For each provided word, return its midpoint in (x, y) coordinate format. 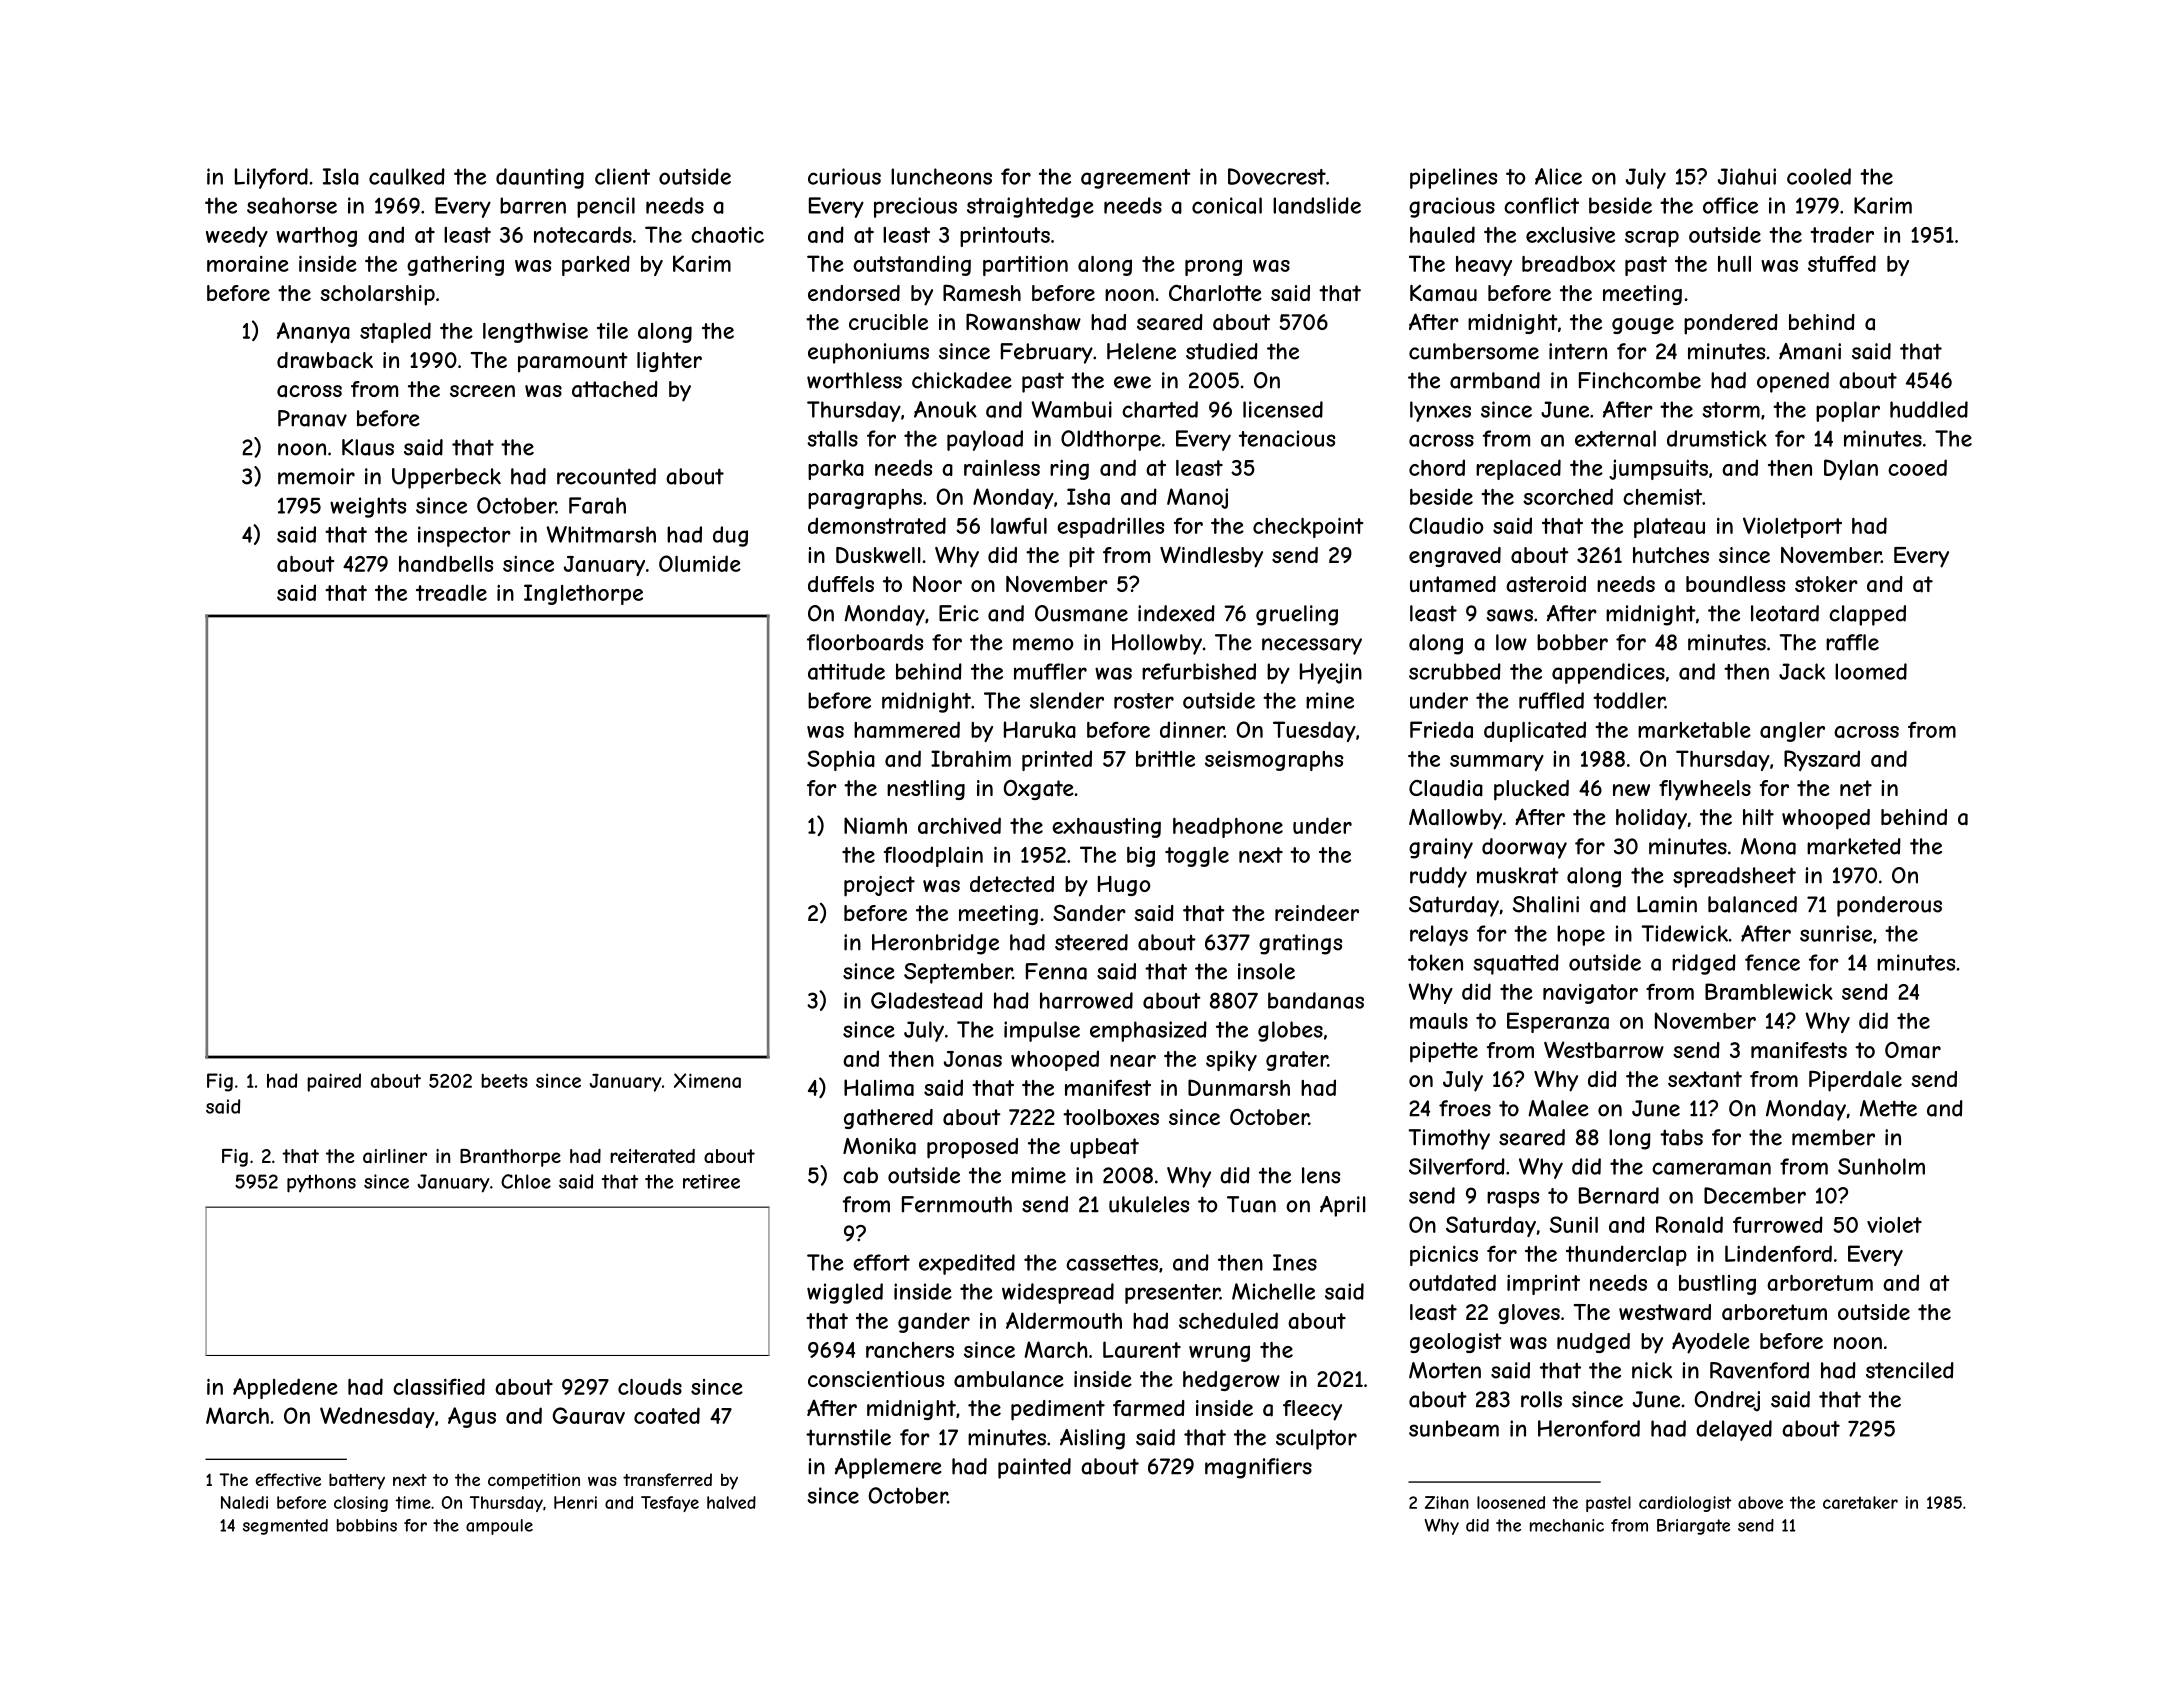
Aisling (1092, 1439)
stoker (1826, 584)
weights (368, 507)
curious (844, 176)
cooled (1819, 176)
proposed (972, 1148)
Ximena (707, 1080)
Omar (1913, 1050)
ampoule (499, 1527)
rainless (1002, 468)
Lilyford (271, 178)
